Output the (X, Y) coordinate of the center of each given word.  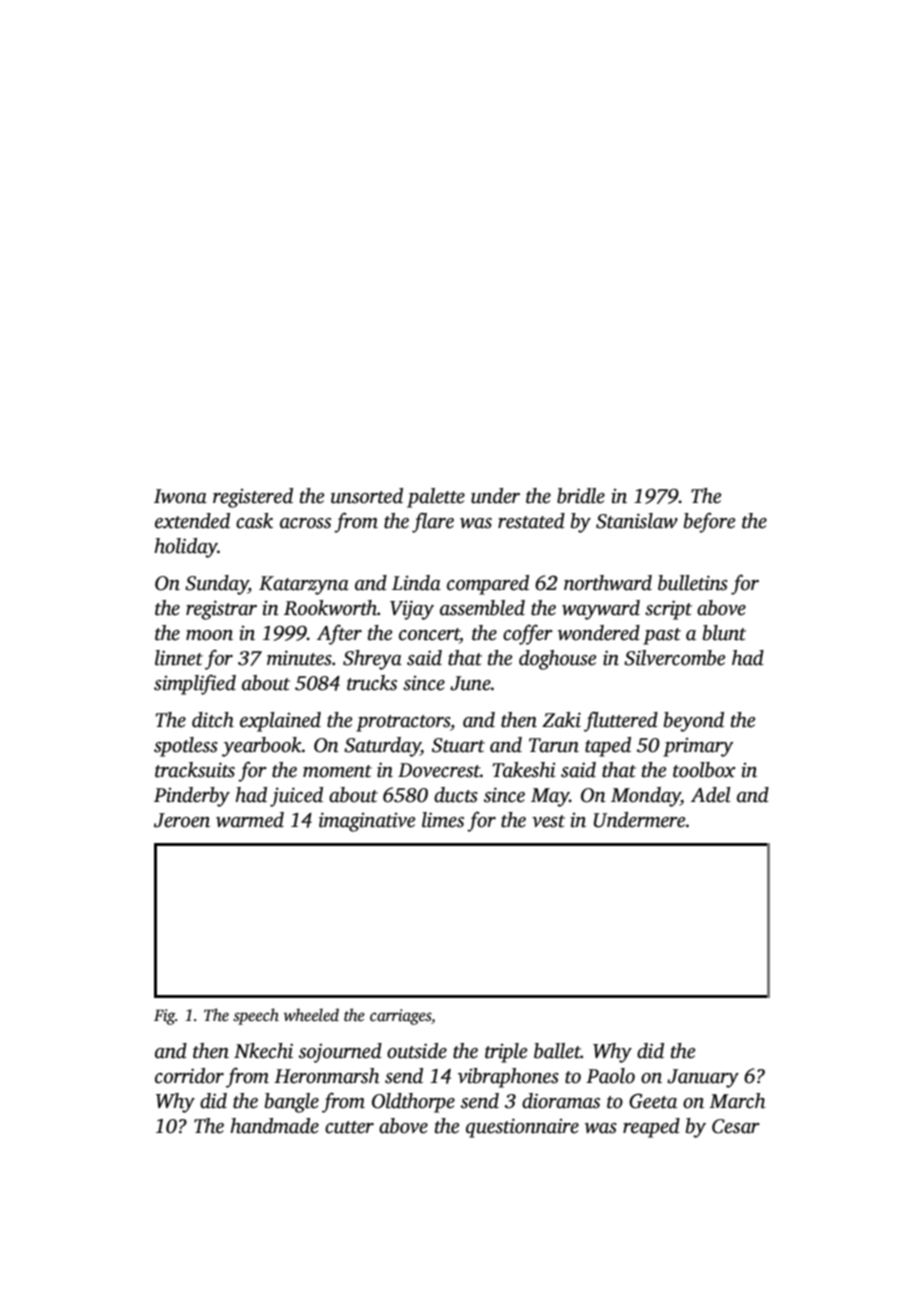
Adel (711, 795)
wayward (601, 610)
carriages (400, 1017)
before (709, 522)
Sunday (216, 585)
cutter (349, 1127)
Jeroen (182, 820)
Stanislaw (637, 521)
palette (436, 498)
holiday (186, 548)
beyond (694, 722)
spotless (186, 747)
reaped (651, 1128)
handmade (274, 1126)
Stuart (458, 745)
